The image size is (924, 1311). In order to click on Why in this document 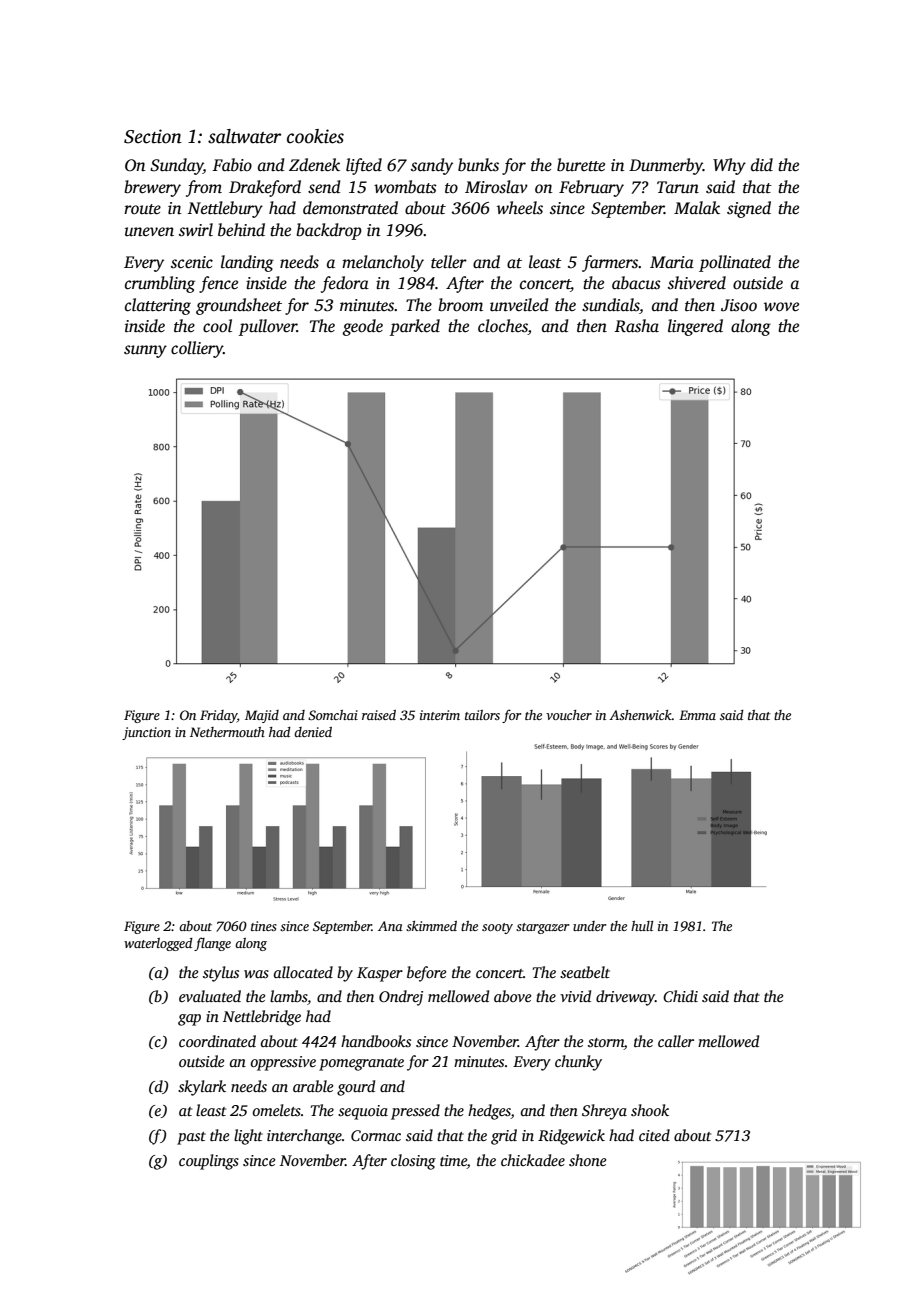, I will do `click(729, 166)`.
